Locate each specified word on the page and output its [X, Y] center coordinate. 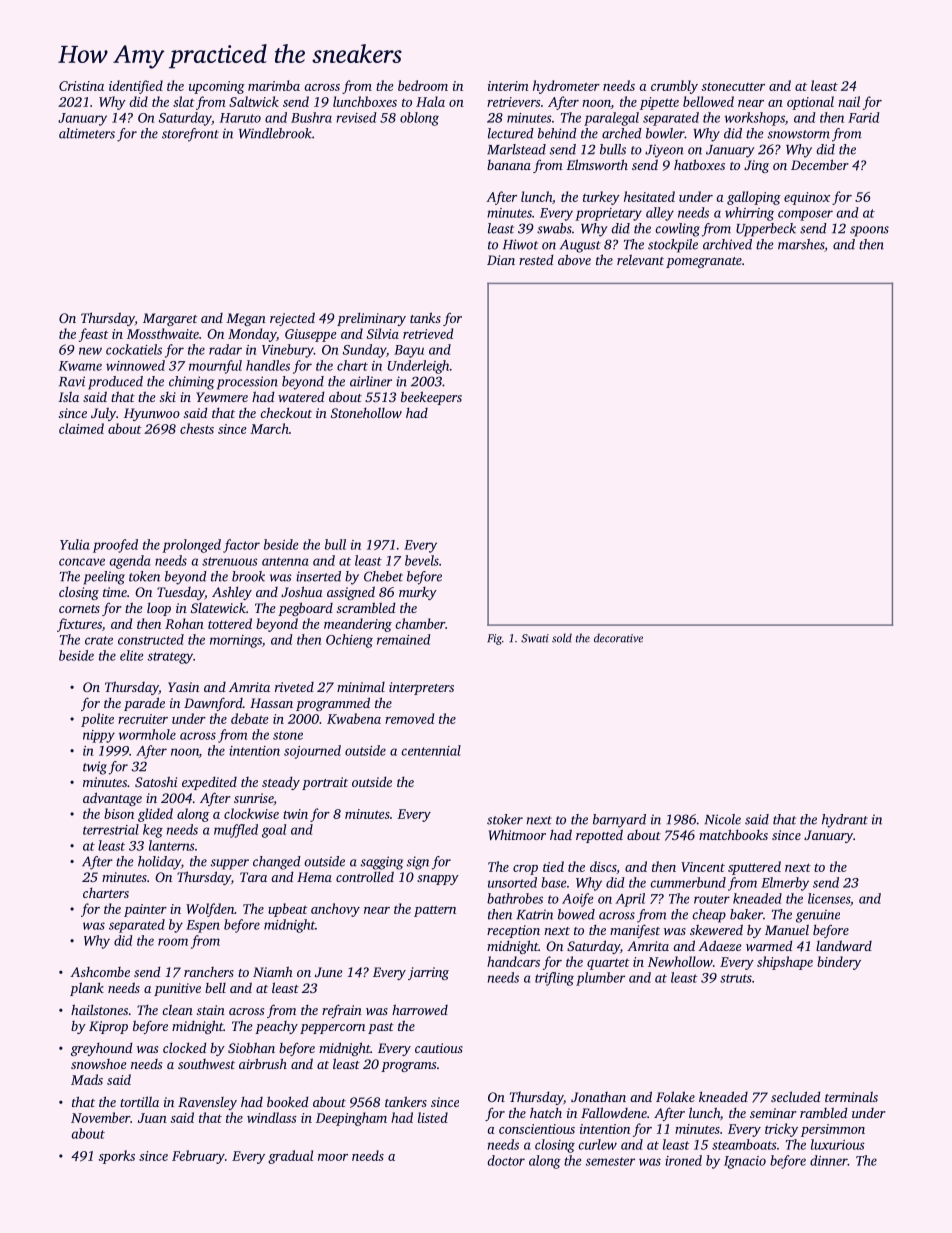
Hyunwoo [152, 414]
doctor [506, 1160]
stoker [505, 819]
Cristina [81, 86]
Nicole [722, 819]
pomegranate [704, 262]
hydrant [845, 821]
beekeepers [431, 398]
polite [97, 720]
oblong [419, 119]
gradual [290, 1157]
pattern [435, 911]
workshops [755, 119]
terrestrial [111, 829]
